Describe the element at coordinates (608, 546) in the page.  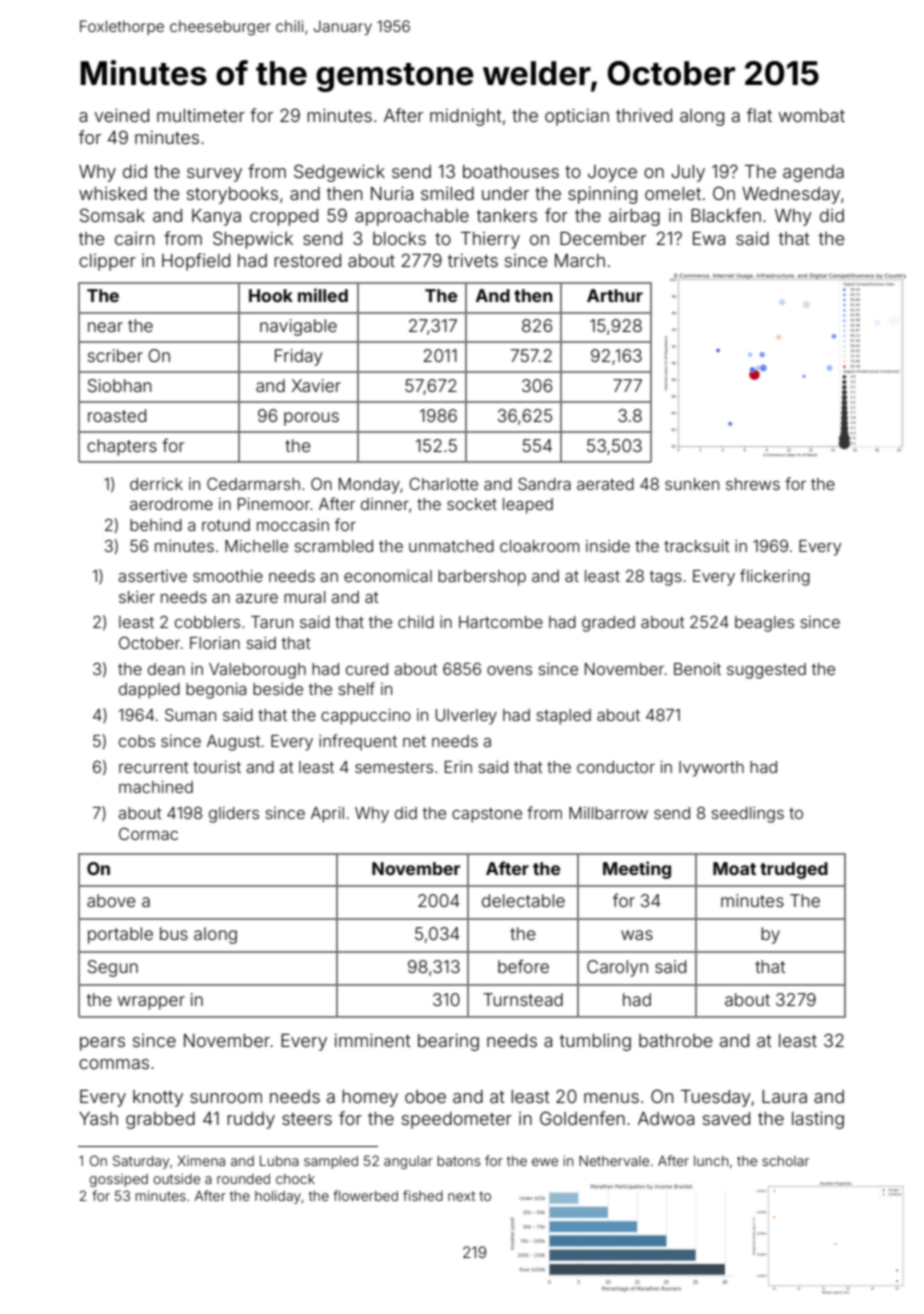
I see `inside` at that location.
